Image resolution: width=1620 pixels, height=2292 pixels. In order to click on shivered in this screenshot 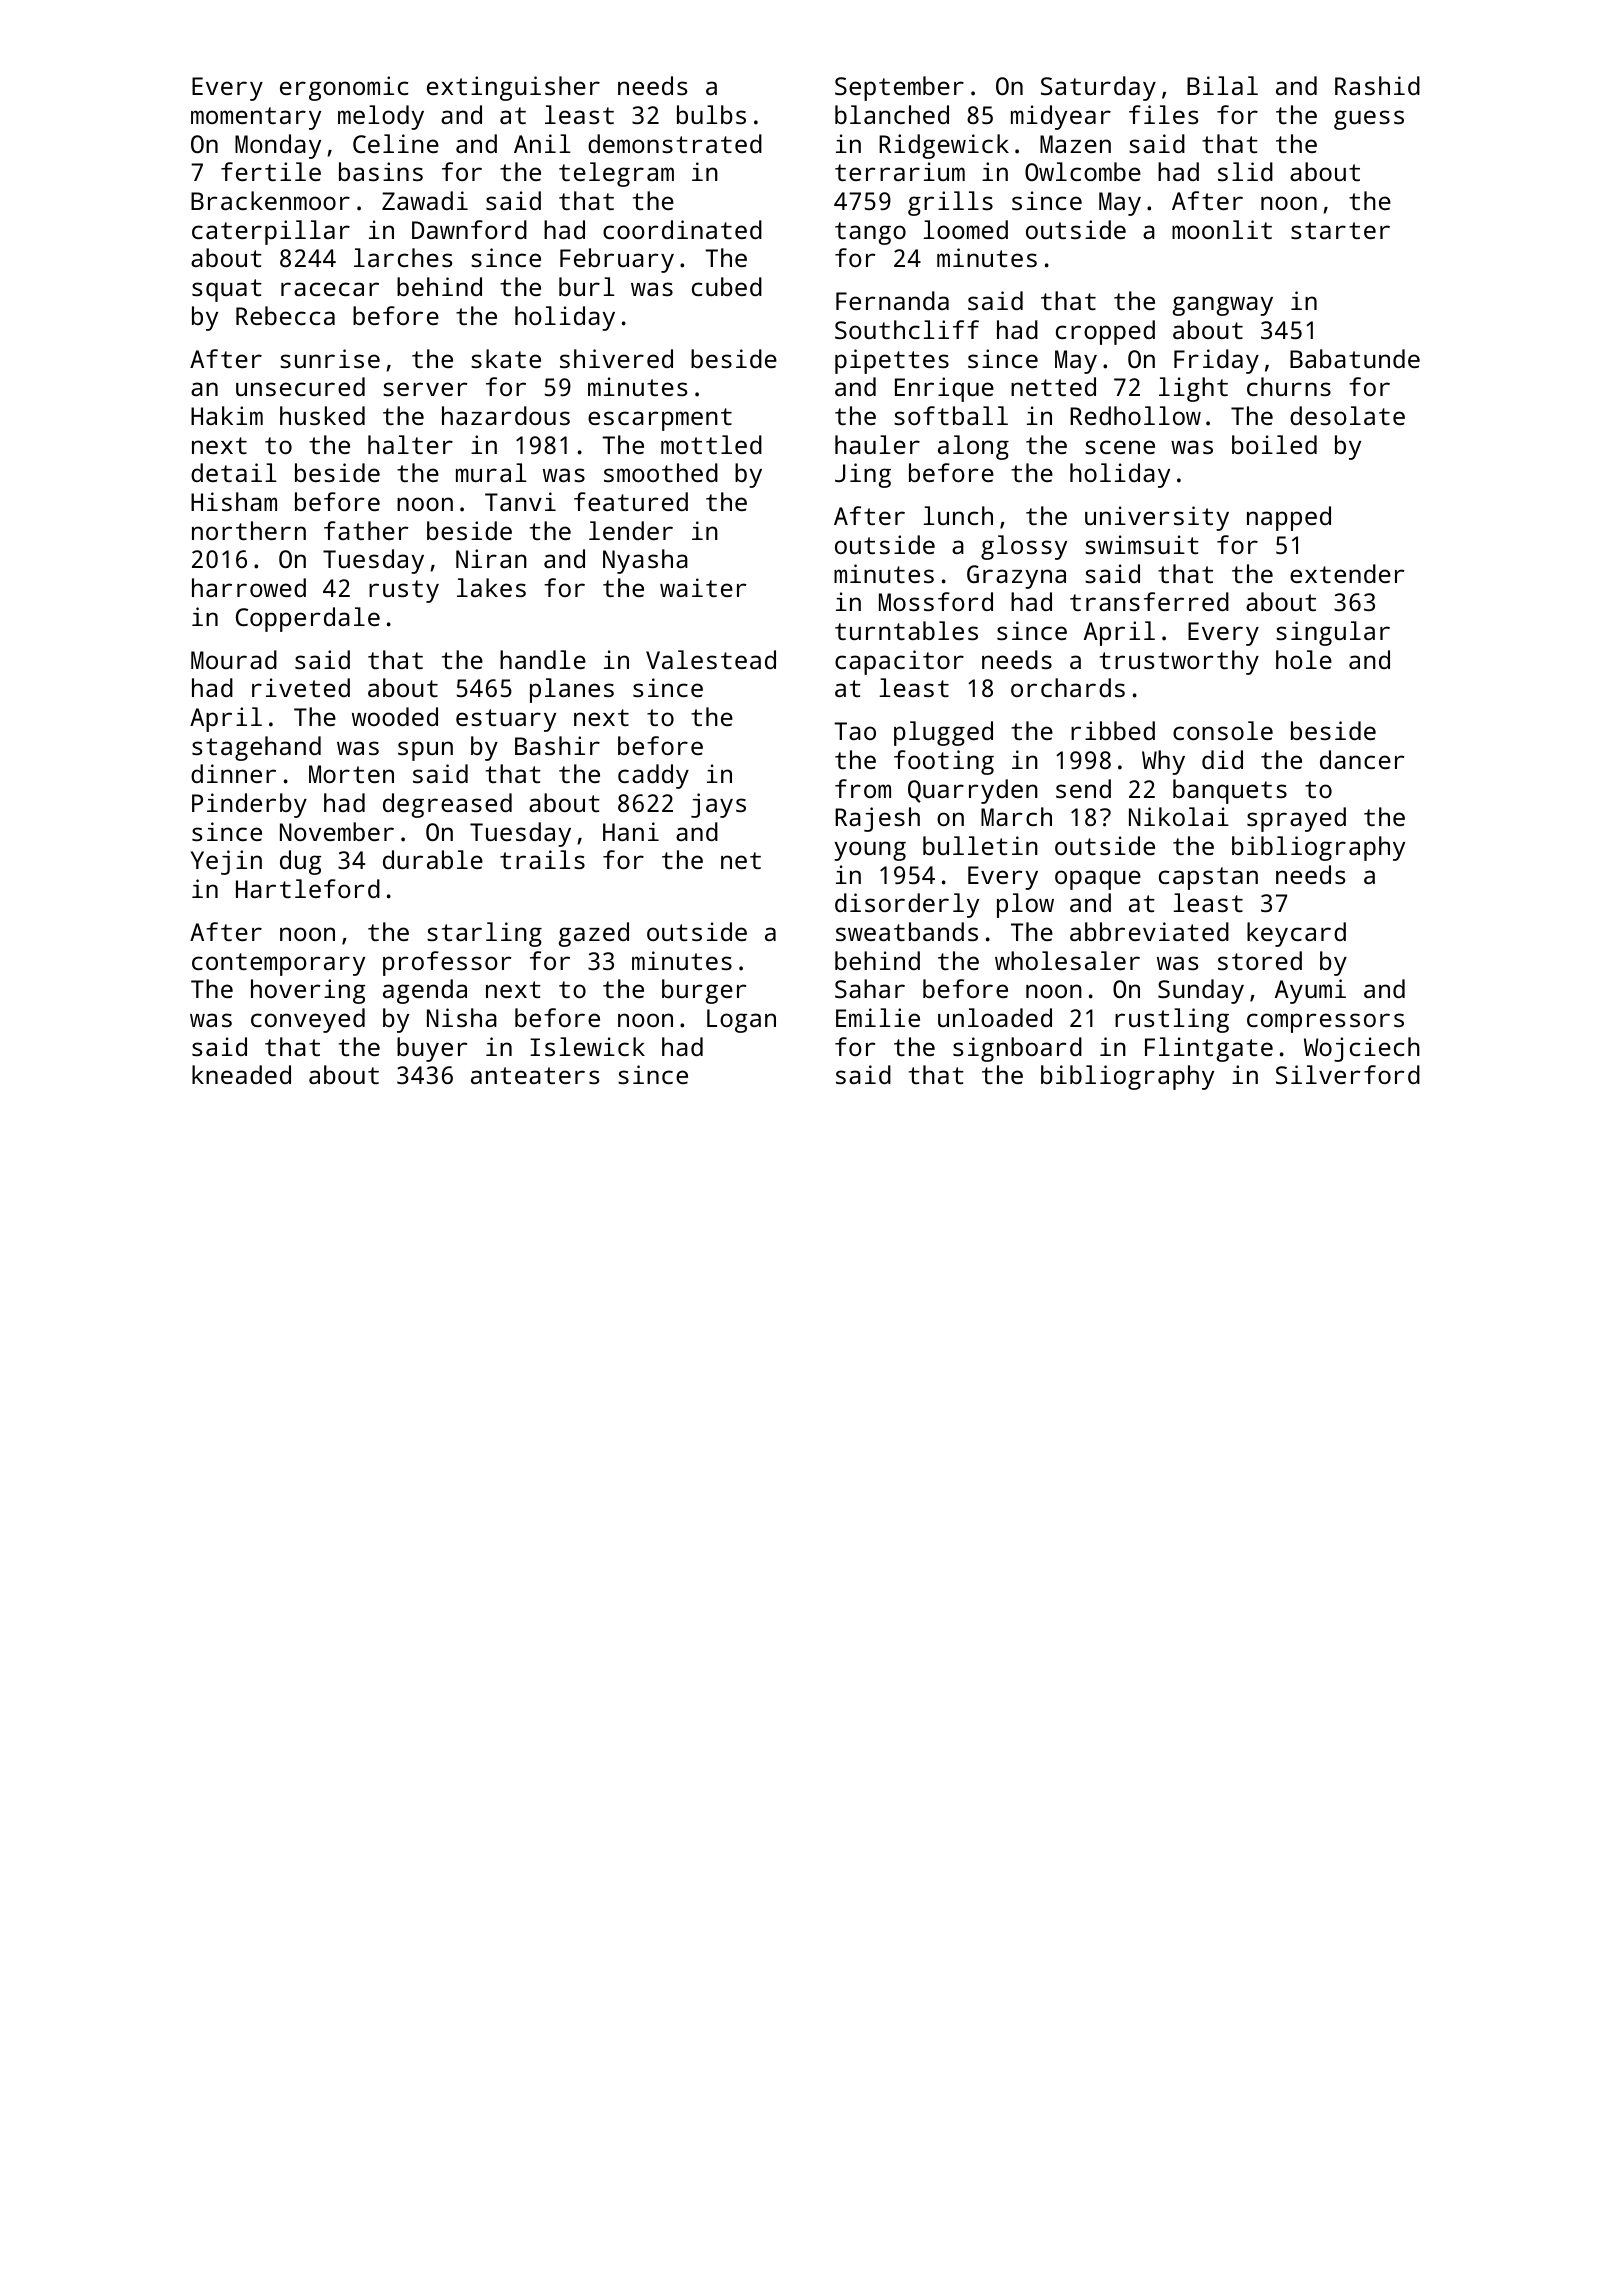, I will do `click(616, 358)`.
